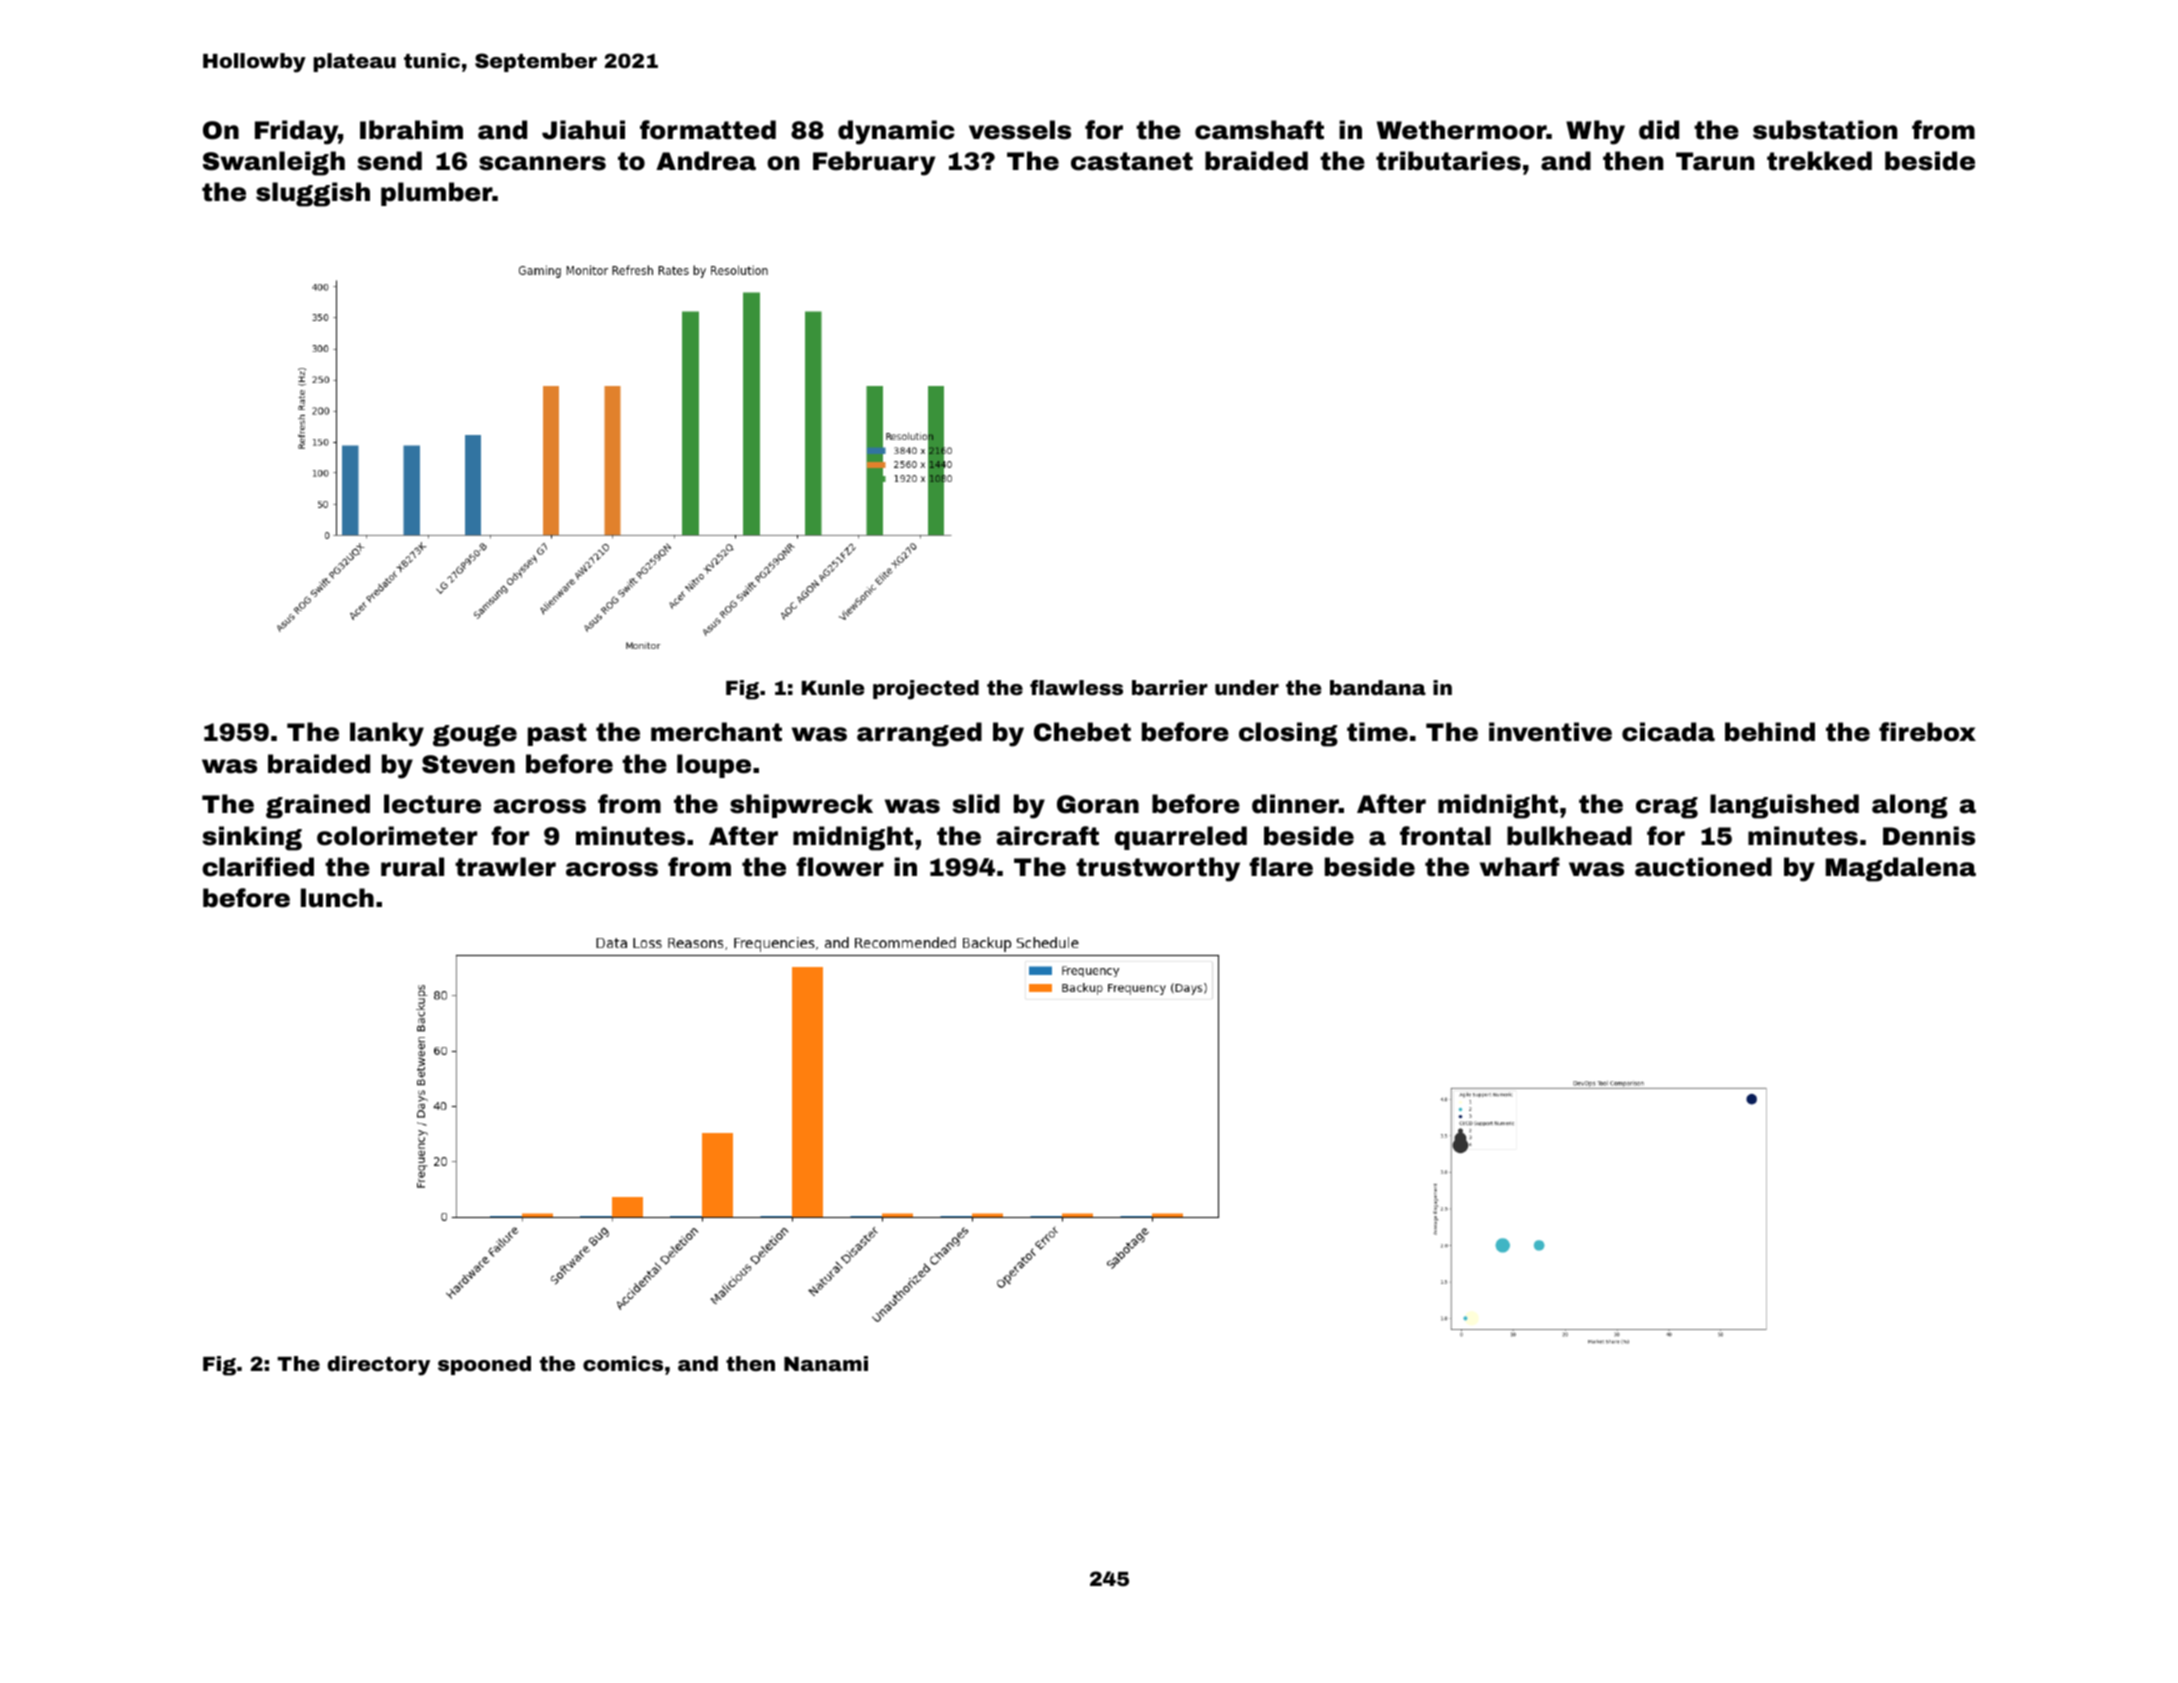  What do you see at coordinates (1158, 869) in the screenshot?
I see `trustworthy` at bounding box center [1158, 869].
